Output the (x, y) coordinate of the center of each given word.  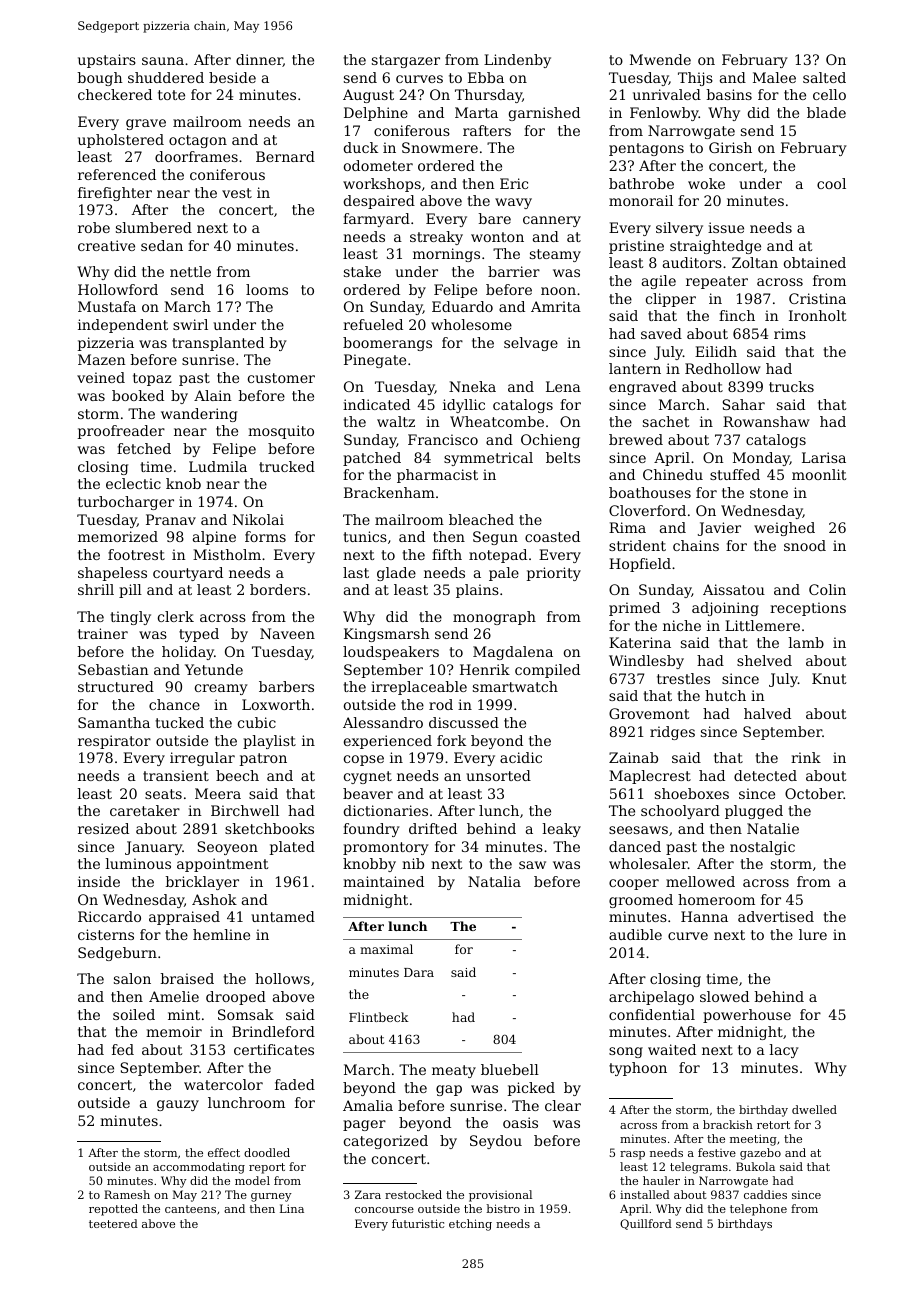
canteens (190, 1209)
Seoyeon (228, 848)
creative (106, 245)
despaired (379, 202)
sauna (163, 61)
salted (824, 77)
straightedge (715, 247)
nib (413, 863)
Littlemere (762, 625)
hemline (221, 934)
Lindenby (517, 61)
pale (504, 574)
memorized (118, 536)
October (814, 793)
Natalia (494, 881)
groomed (641, 901)
